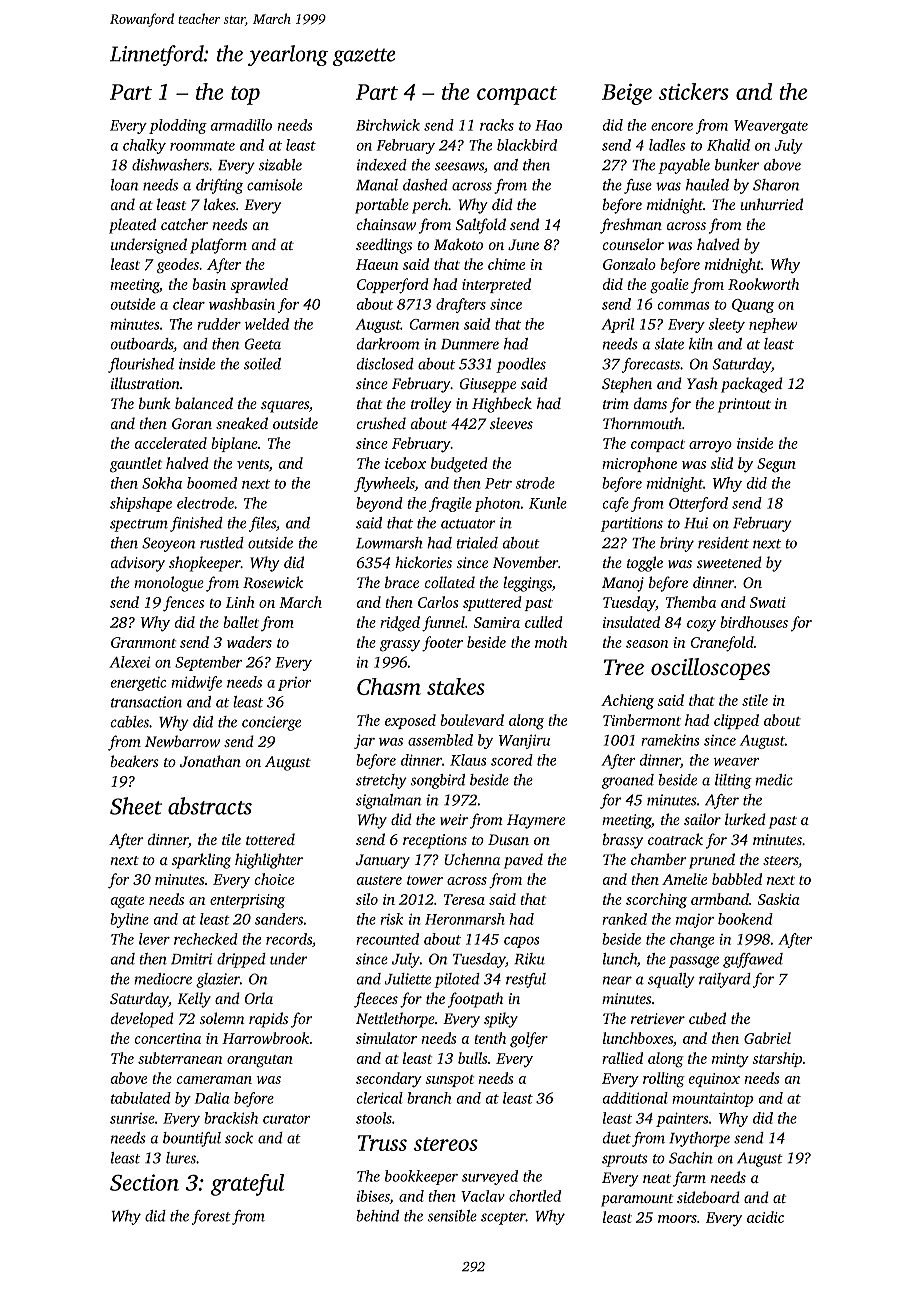  Describe the element at coordinates (728, 145) in the screenshot. I see `Khalid` at that location.
